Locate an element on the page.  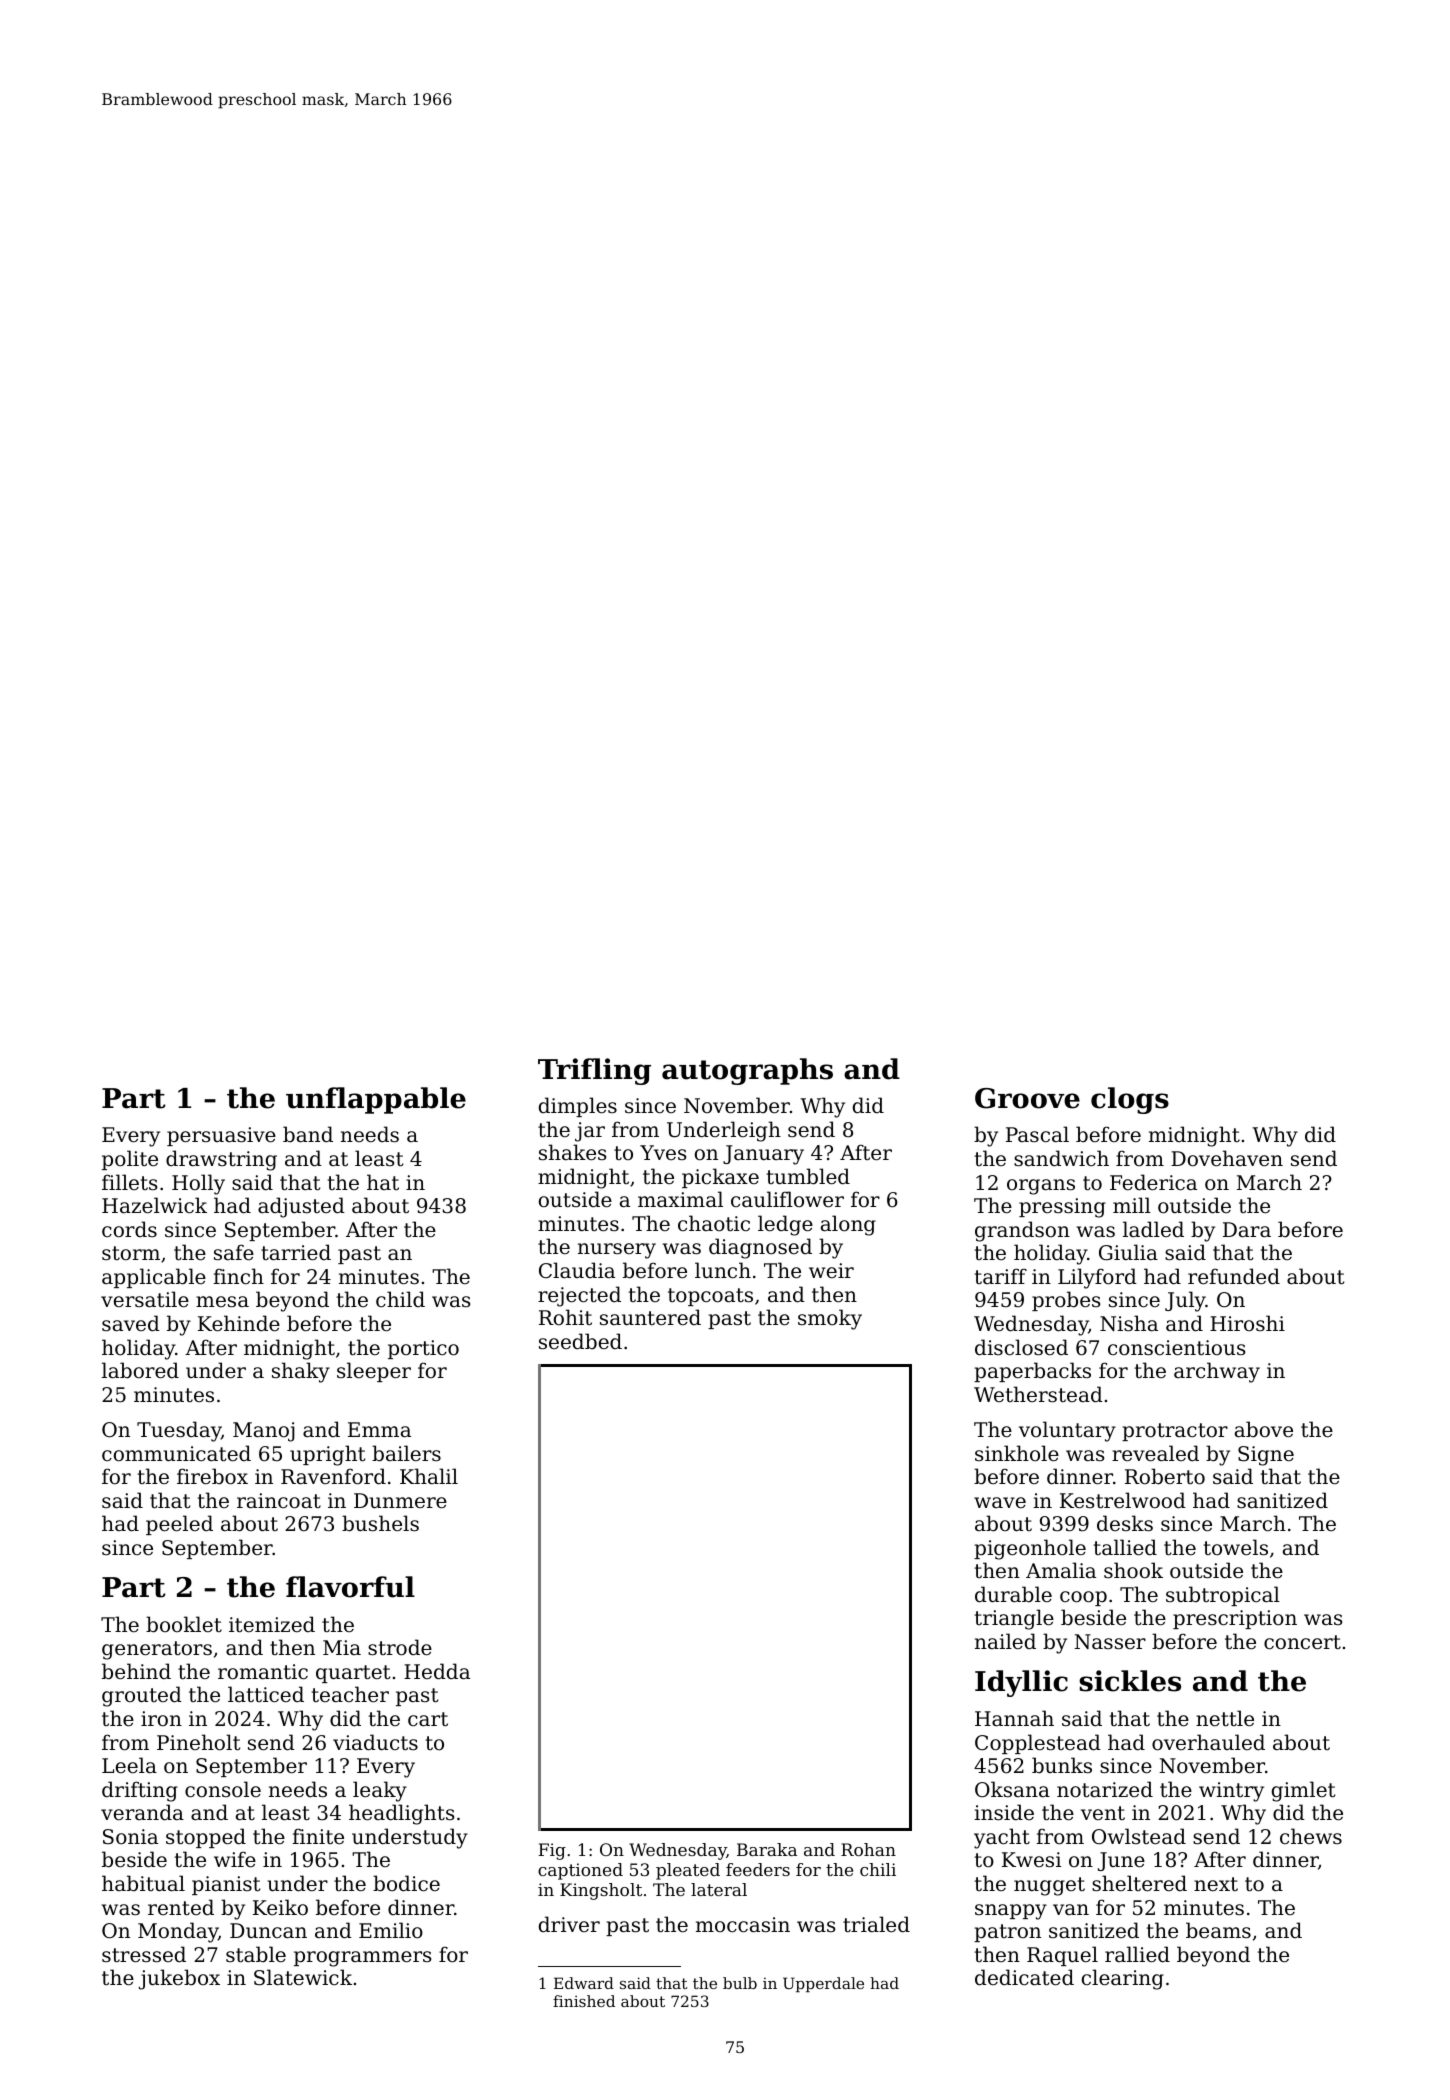
Emilio is located at coordinates (391, 1930).
